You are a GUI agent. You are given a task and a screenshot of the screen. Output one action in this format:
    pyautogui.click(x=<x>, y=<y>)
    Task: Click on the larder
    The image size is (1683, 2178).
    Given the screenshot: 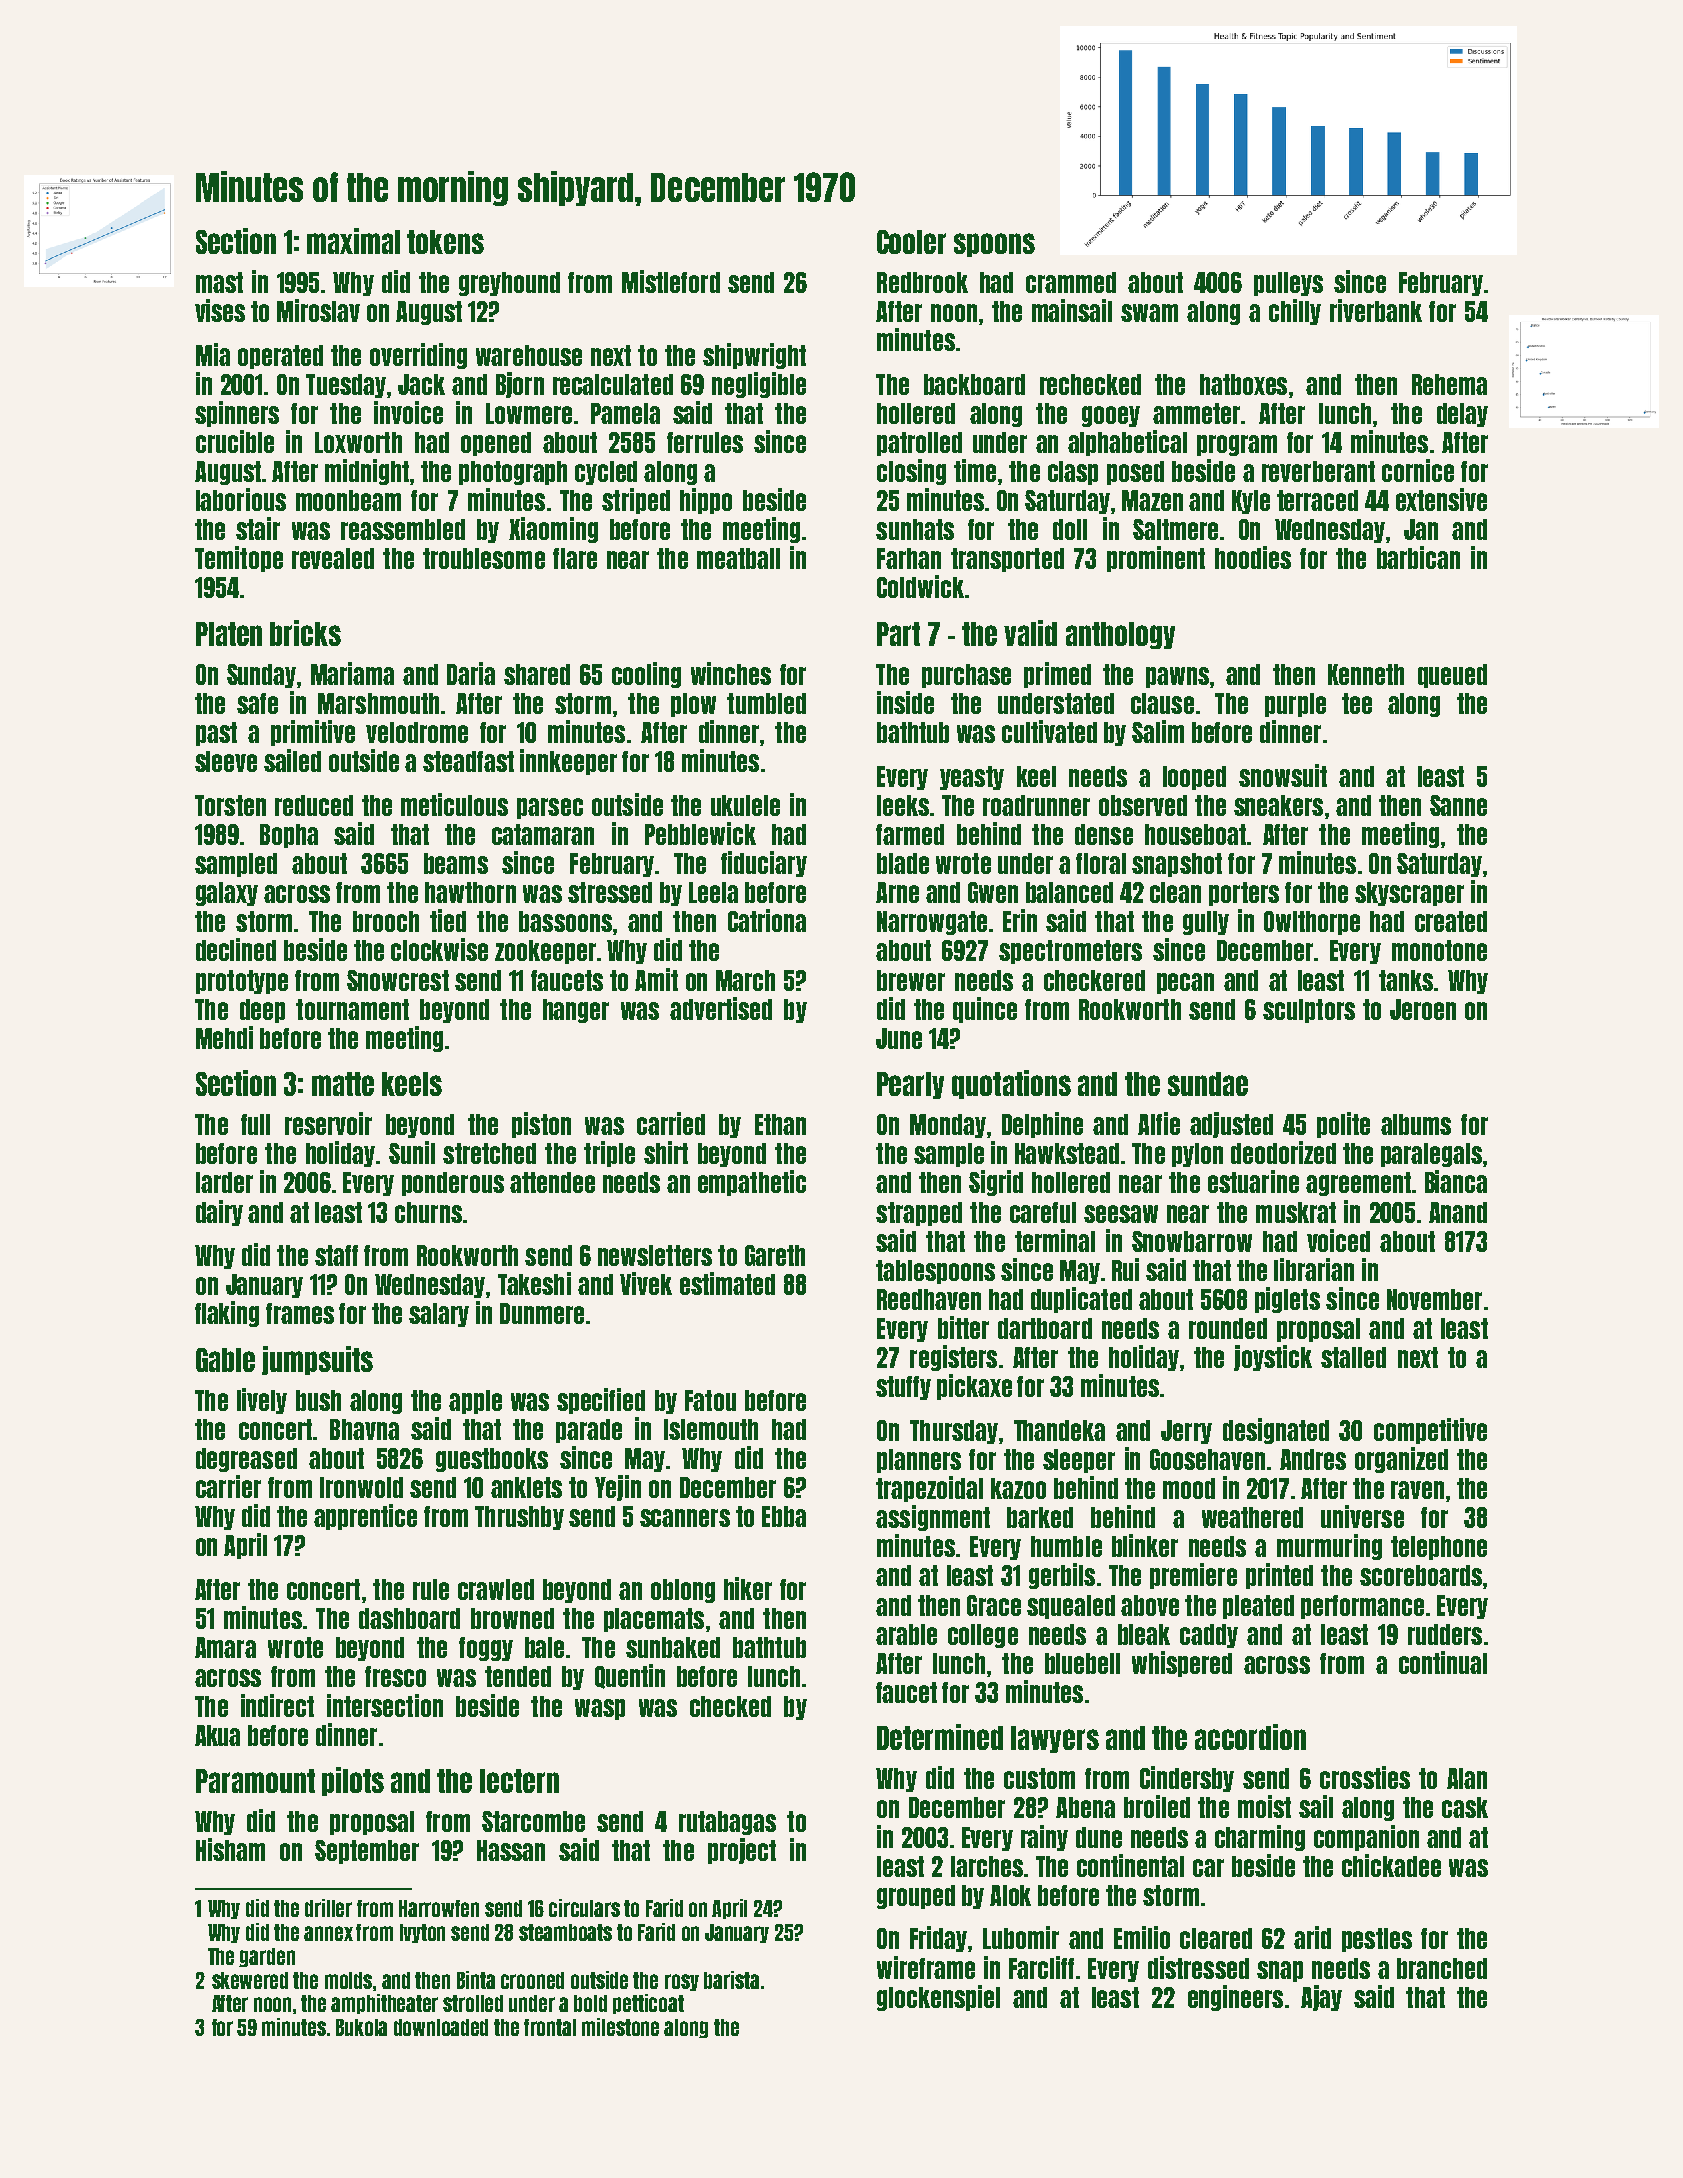 What is the action you would take?
    pyautogui.click(x=224, y=1182)
